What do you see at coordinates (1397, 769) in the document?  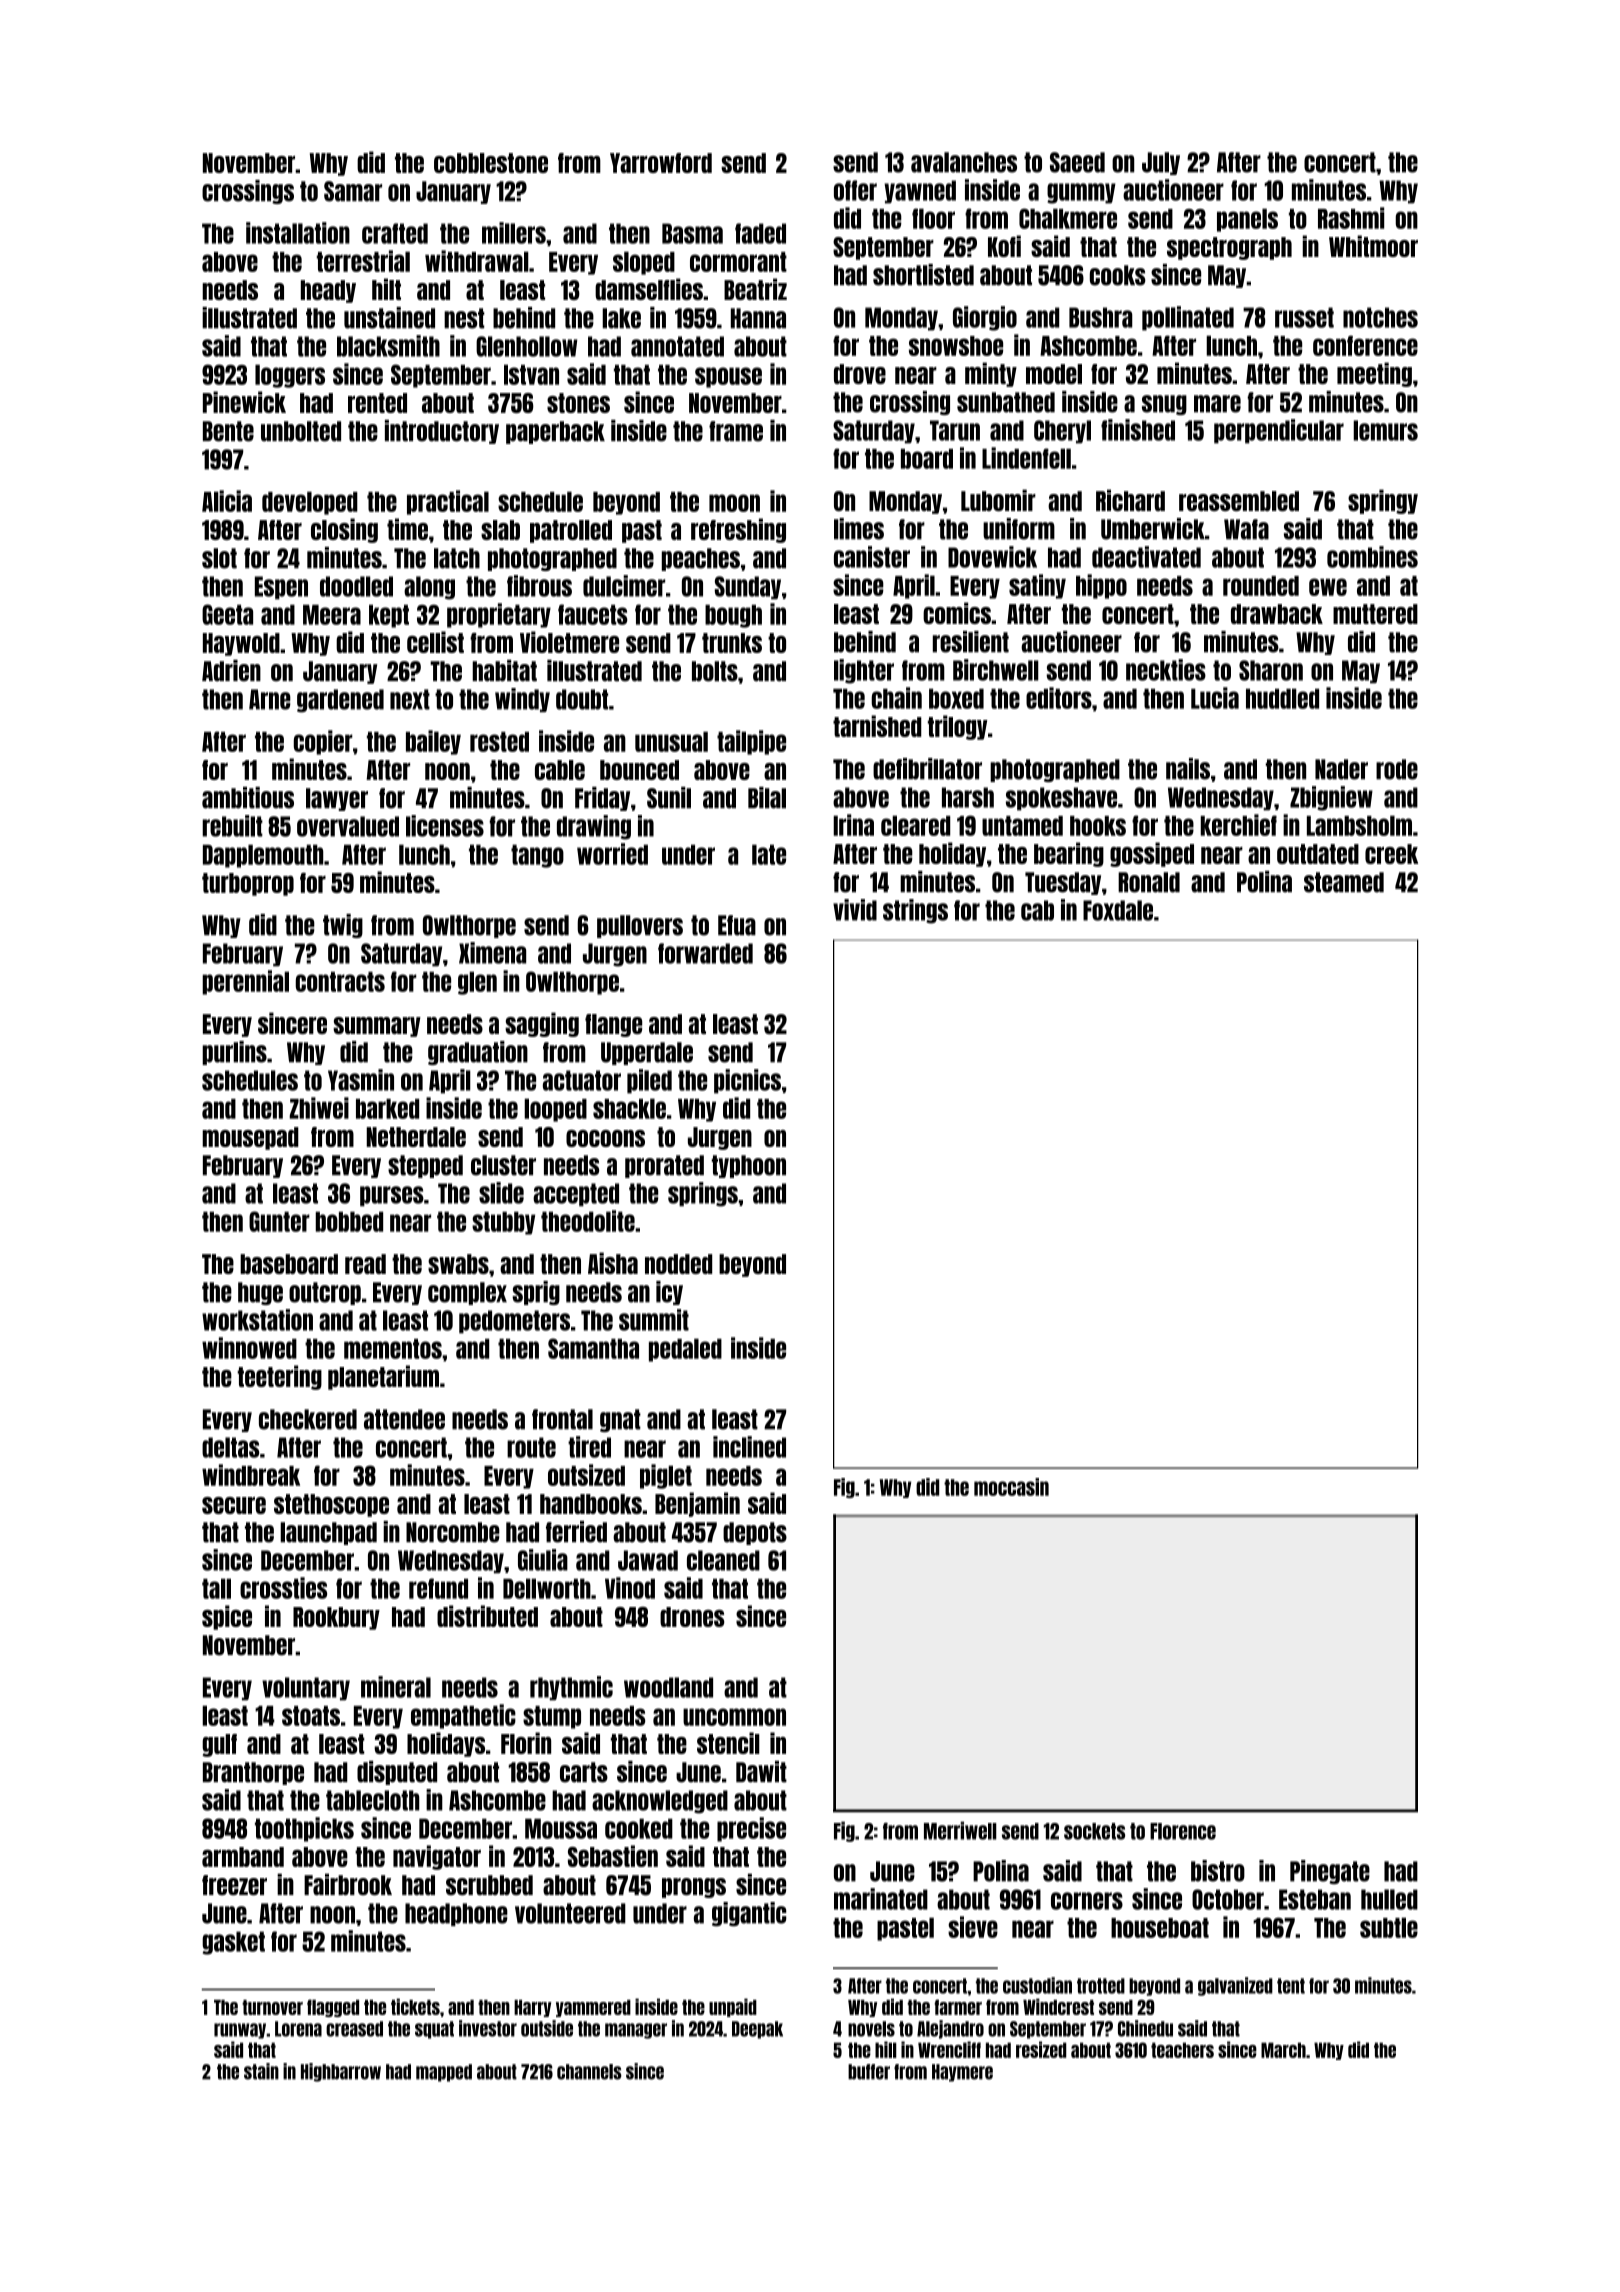 I see `rode` at bounding box center [1397, 769].
